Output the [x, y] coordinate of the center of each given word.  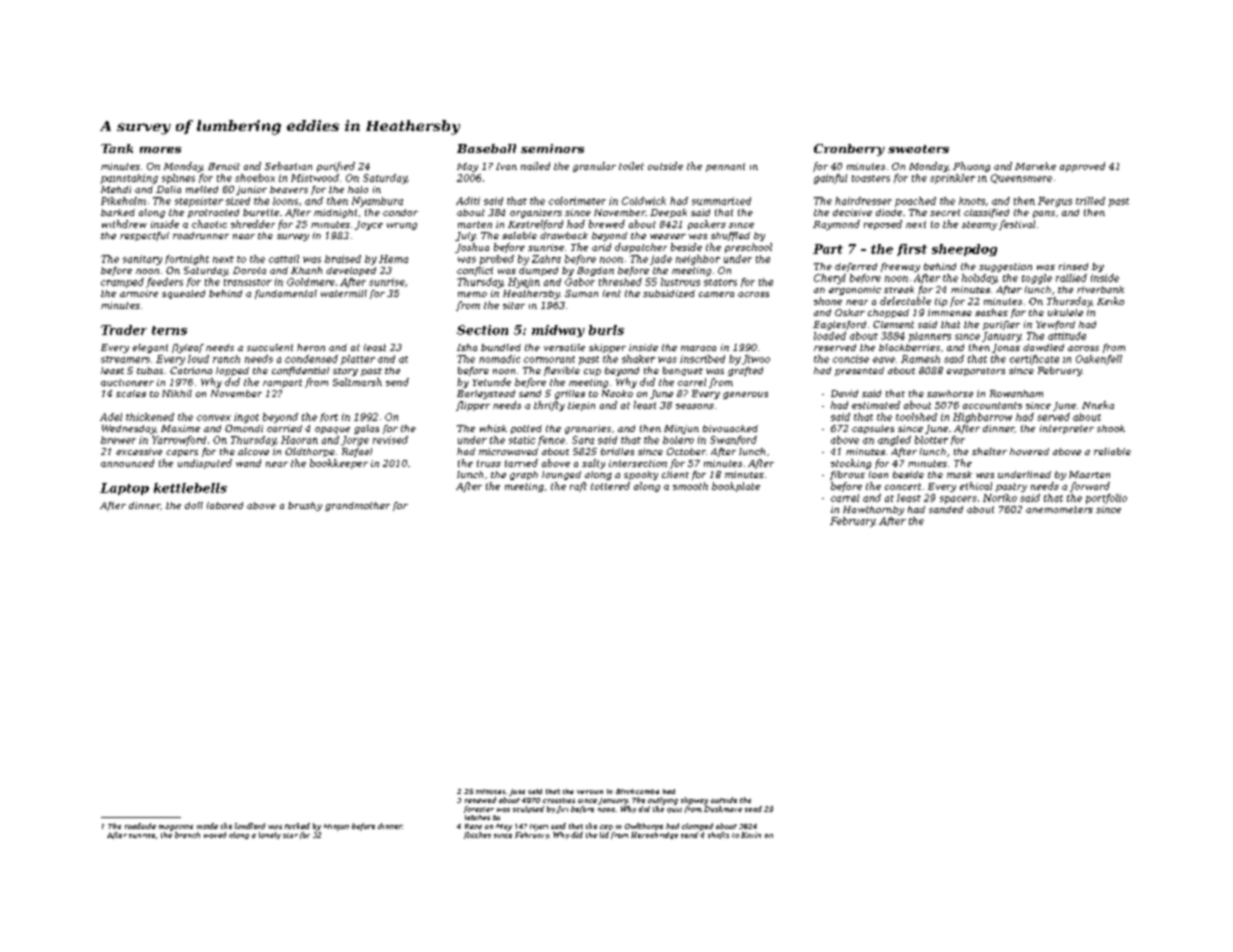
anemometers [1059, 509]
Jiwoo [756, 360]
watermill [344, 293]
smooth [690, 486]
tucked [297, 826]
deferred [856, 267]
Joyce [369, 225]
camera [716, 294]
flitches [477, 835]
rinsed [1073, 266]
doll [194, 505]
